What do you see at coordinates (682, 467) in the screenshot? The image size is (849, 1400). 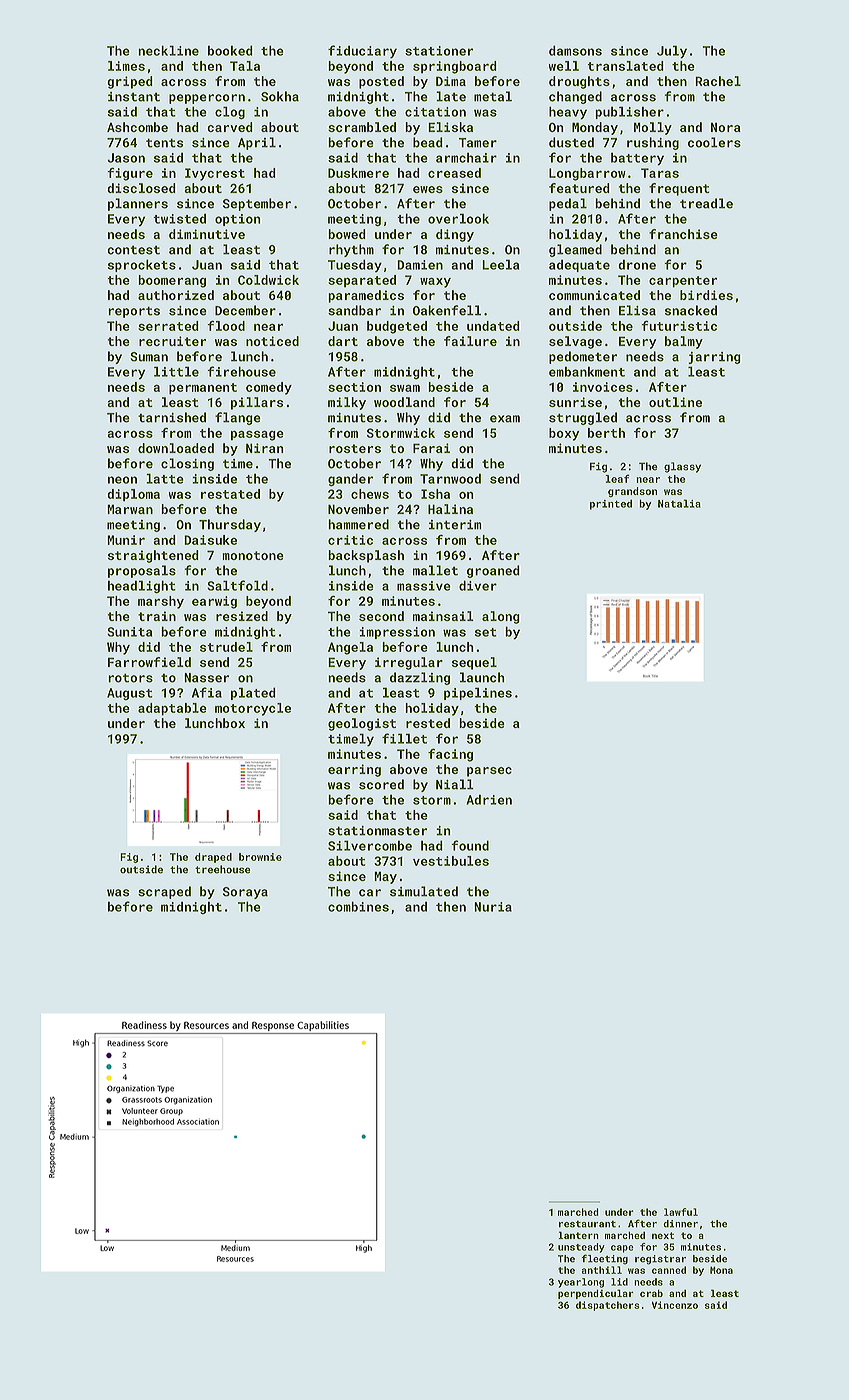 I see `glassy` at bounding box center [682, 467].
